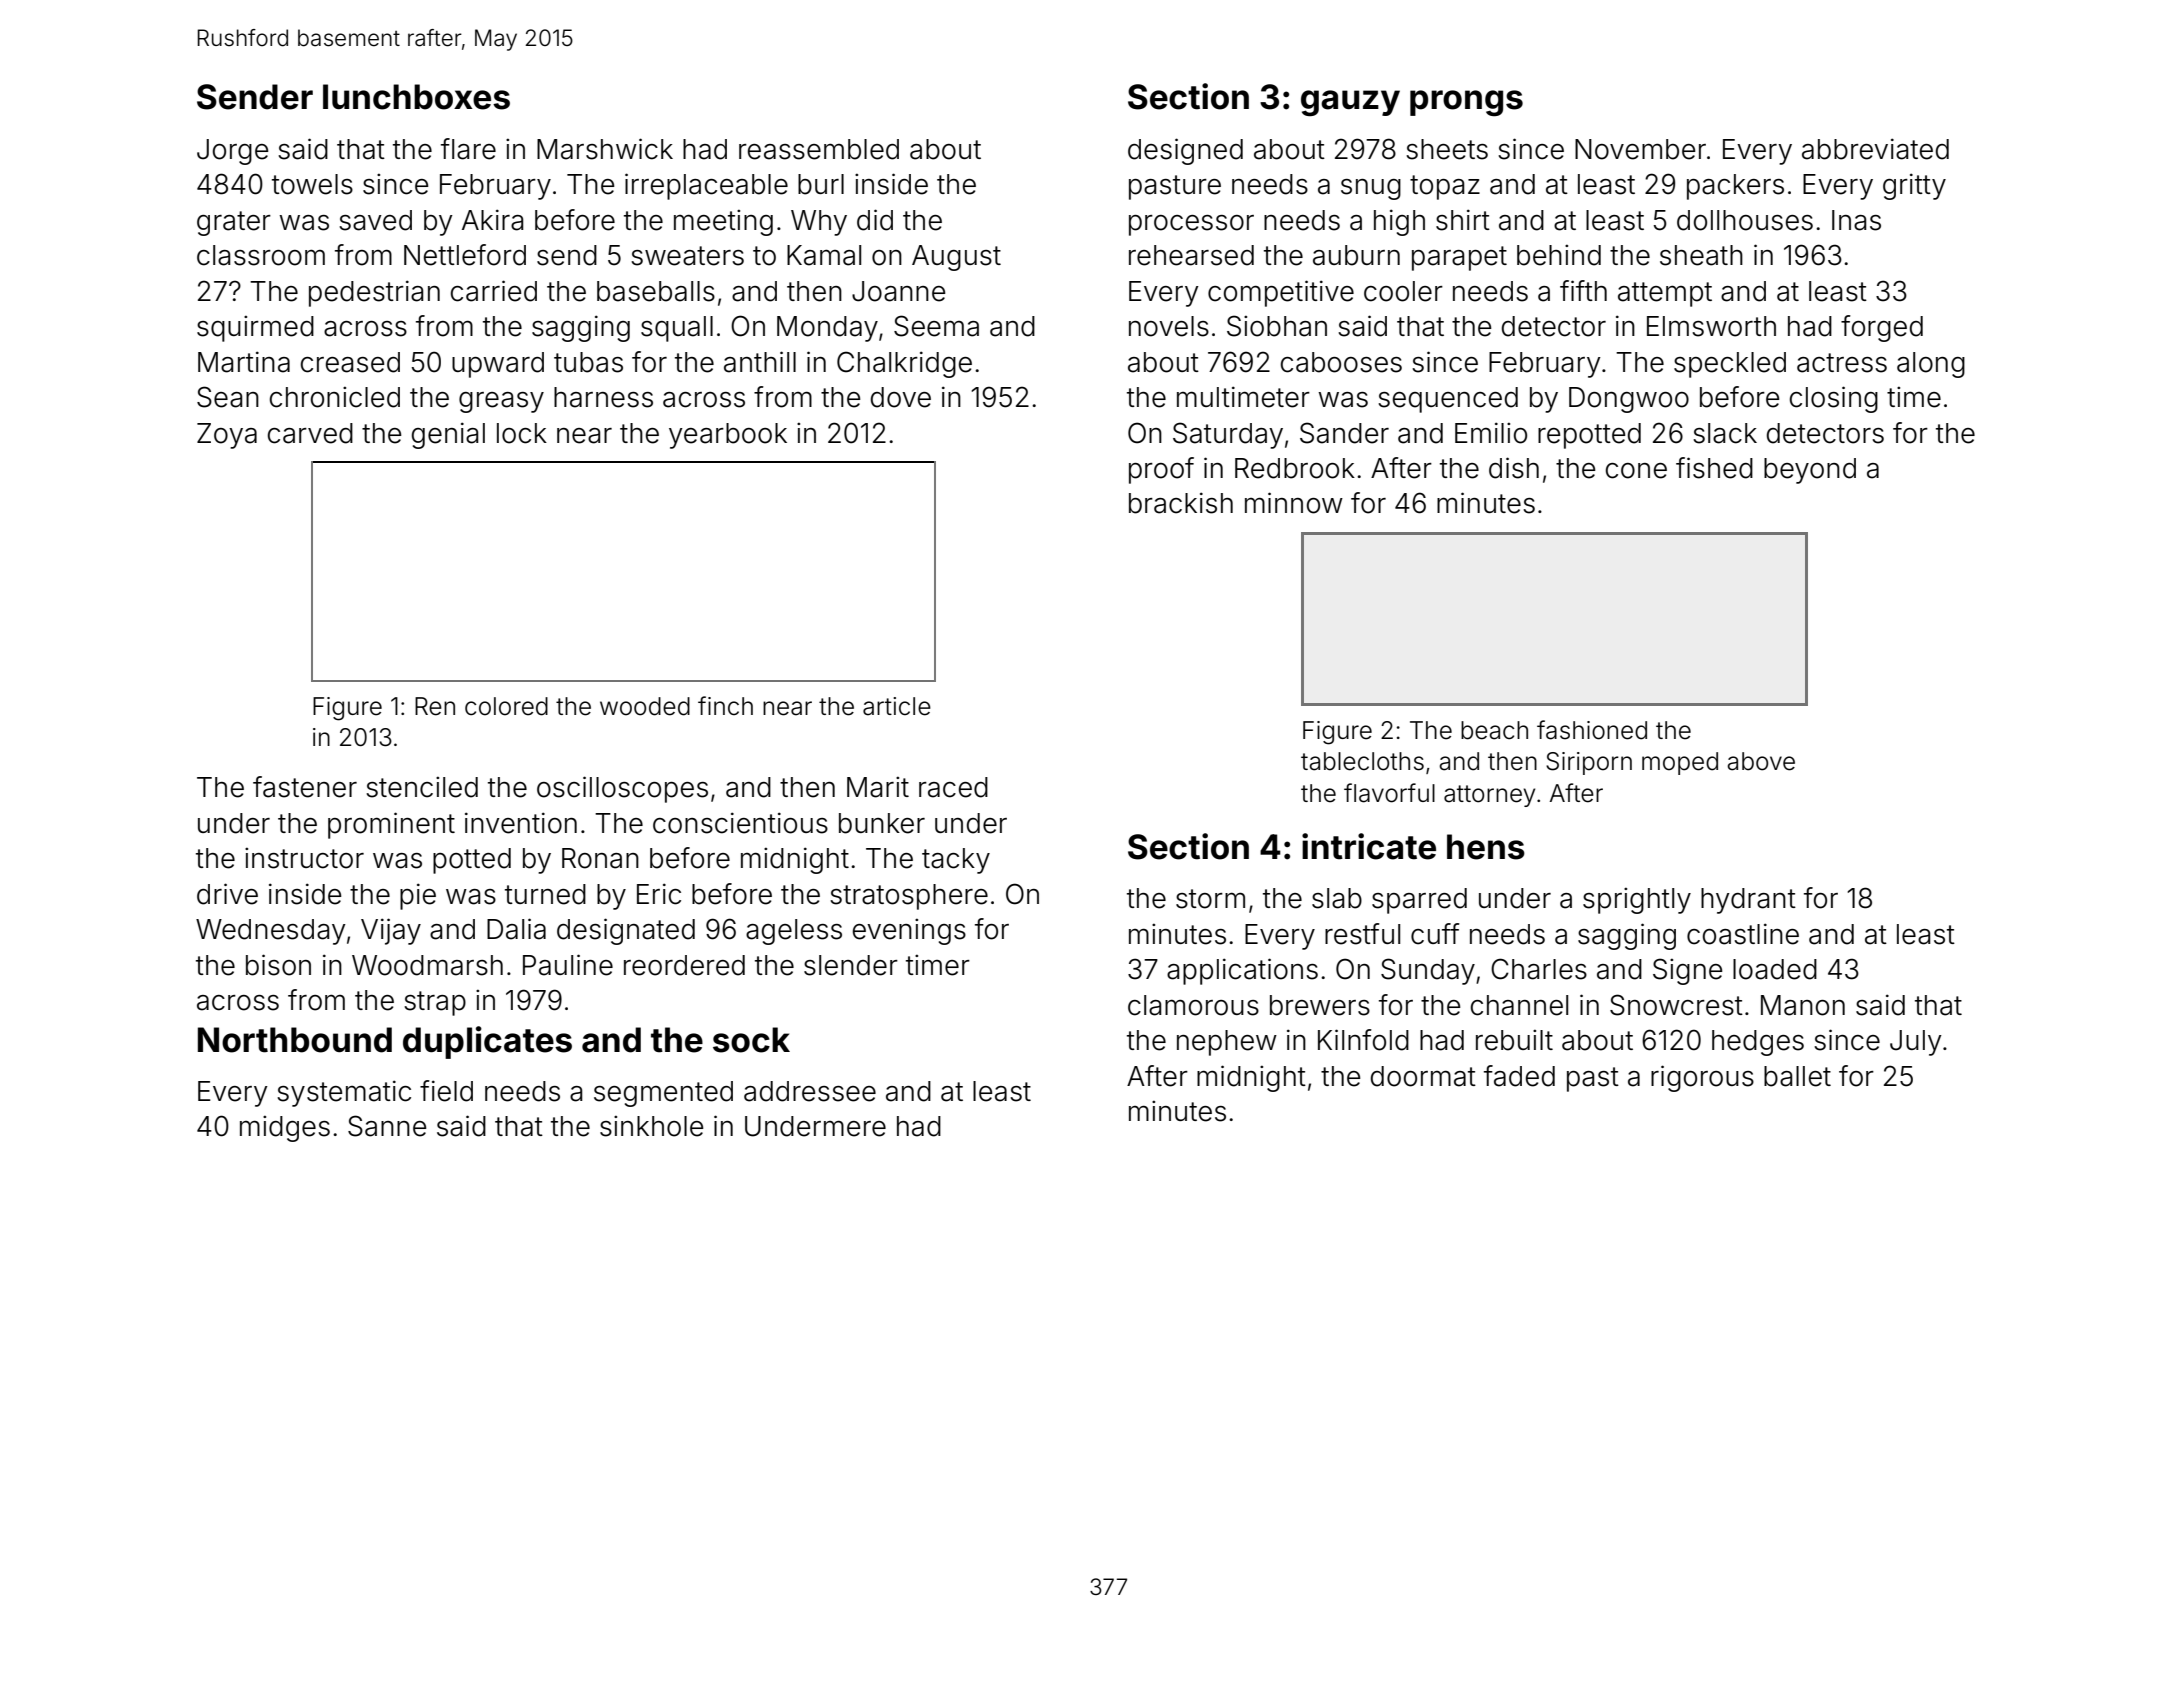 The height and width of the screenshot is (1683, 2178). What do you see at coordinates (233, 152) in the screenshot?
I see `Jorge` at bounding box center [233, 152].
